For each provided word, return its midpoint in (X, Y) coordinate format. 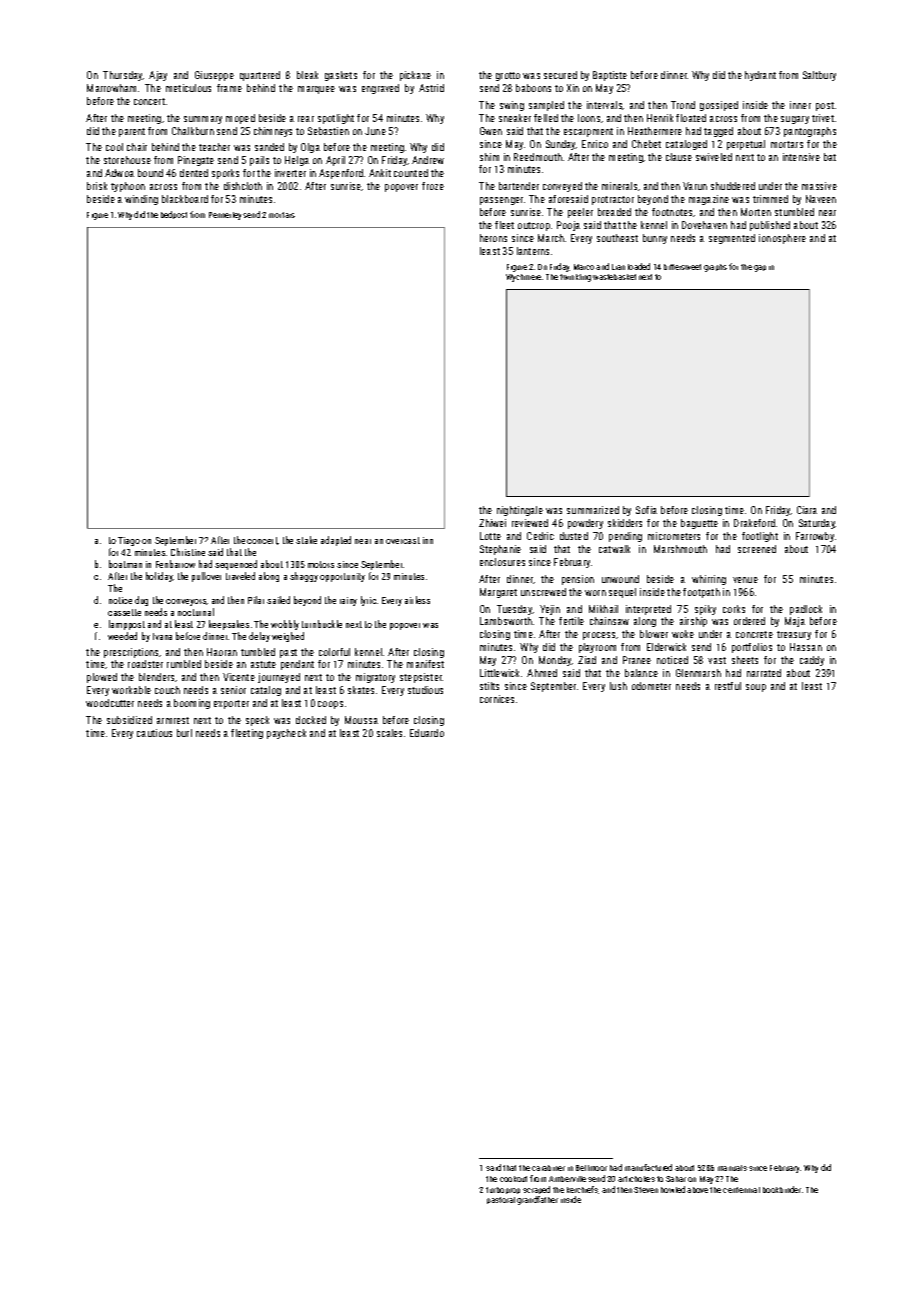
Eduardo (427, 733)
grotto (508, 76)
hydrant (760, 76)
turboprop (503, 1190)
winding (141, 200)
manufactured (648, 1167)
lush (618, 686)
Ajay (158, 76)
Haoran (222, 652)
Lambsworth (506, 621)
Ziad (587, 660)
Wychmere (523, 278)
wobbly (285, 625)
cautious (154, 733)
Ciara (807, 510)
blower (654, 634)
